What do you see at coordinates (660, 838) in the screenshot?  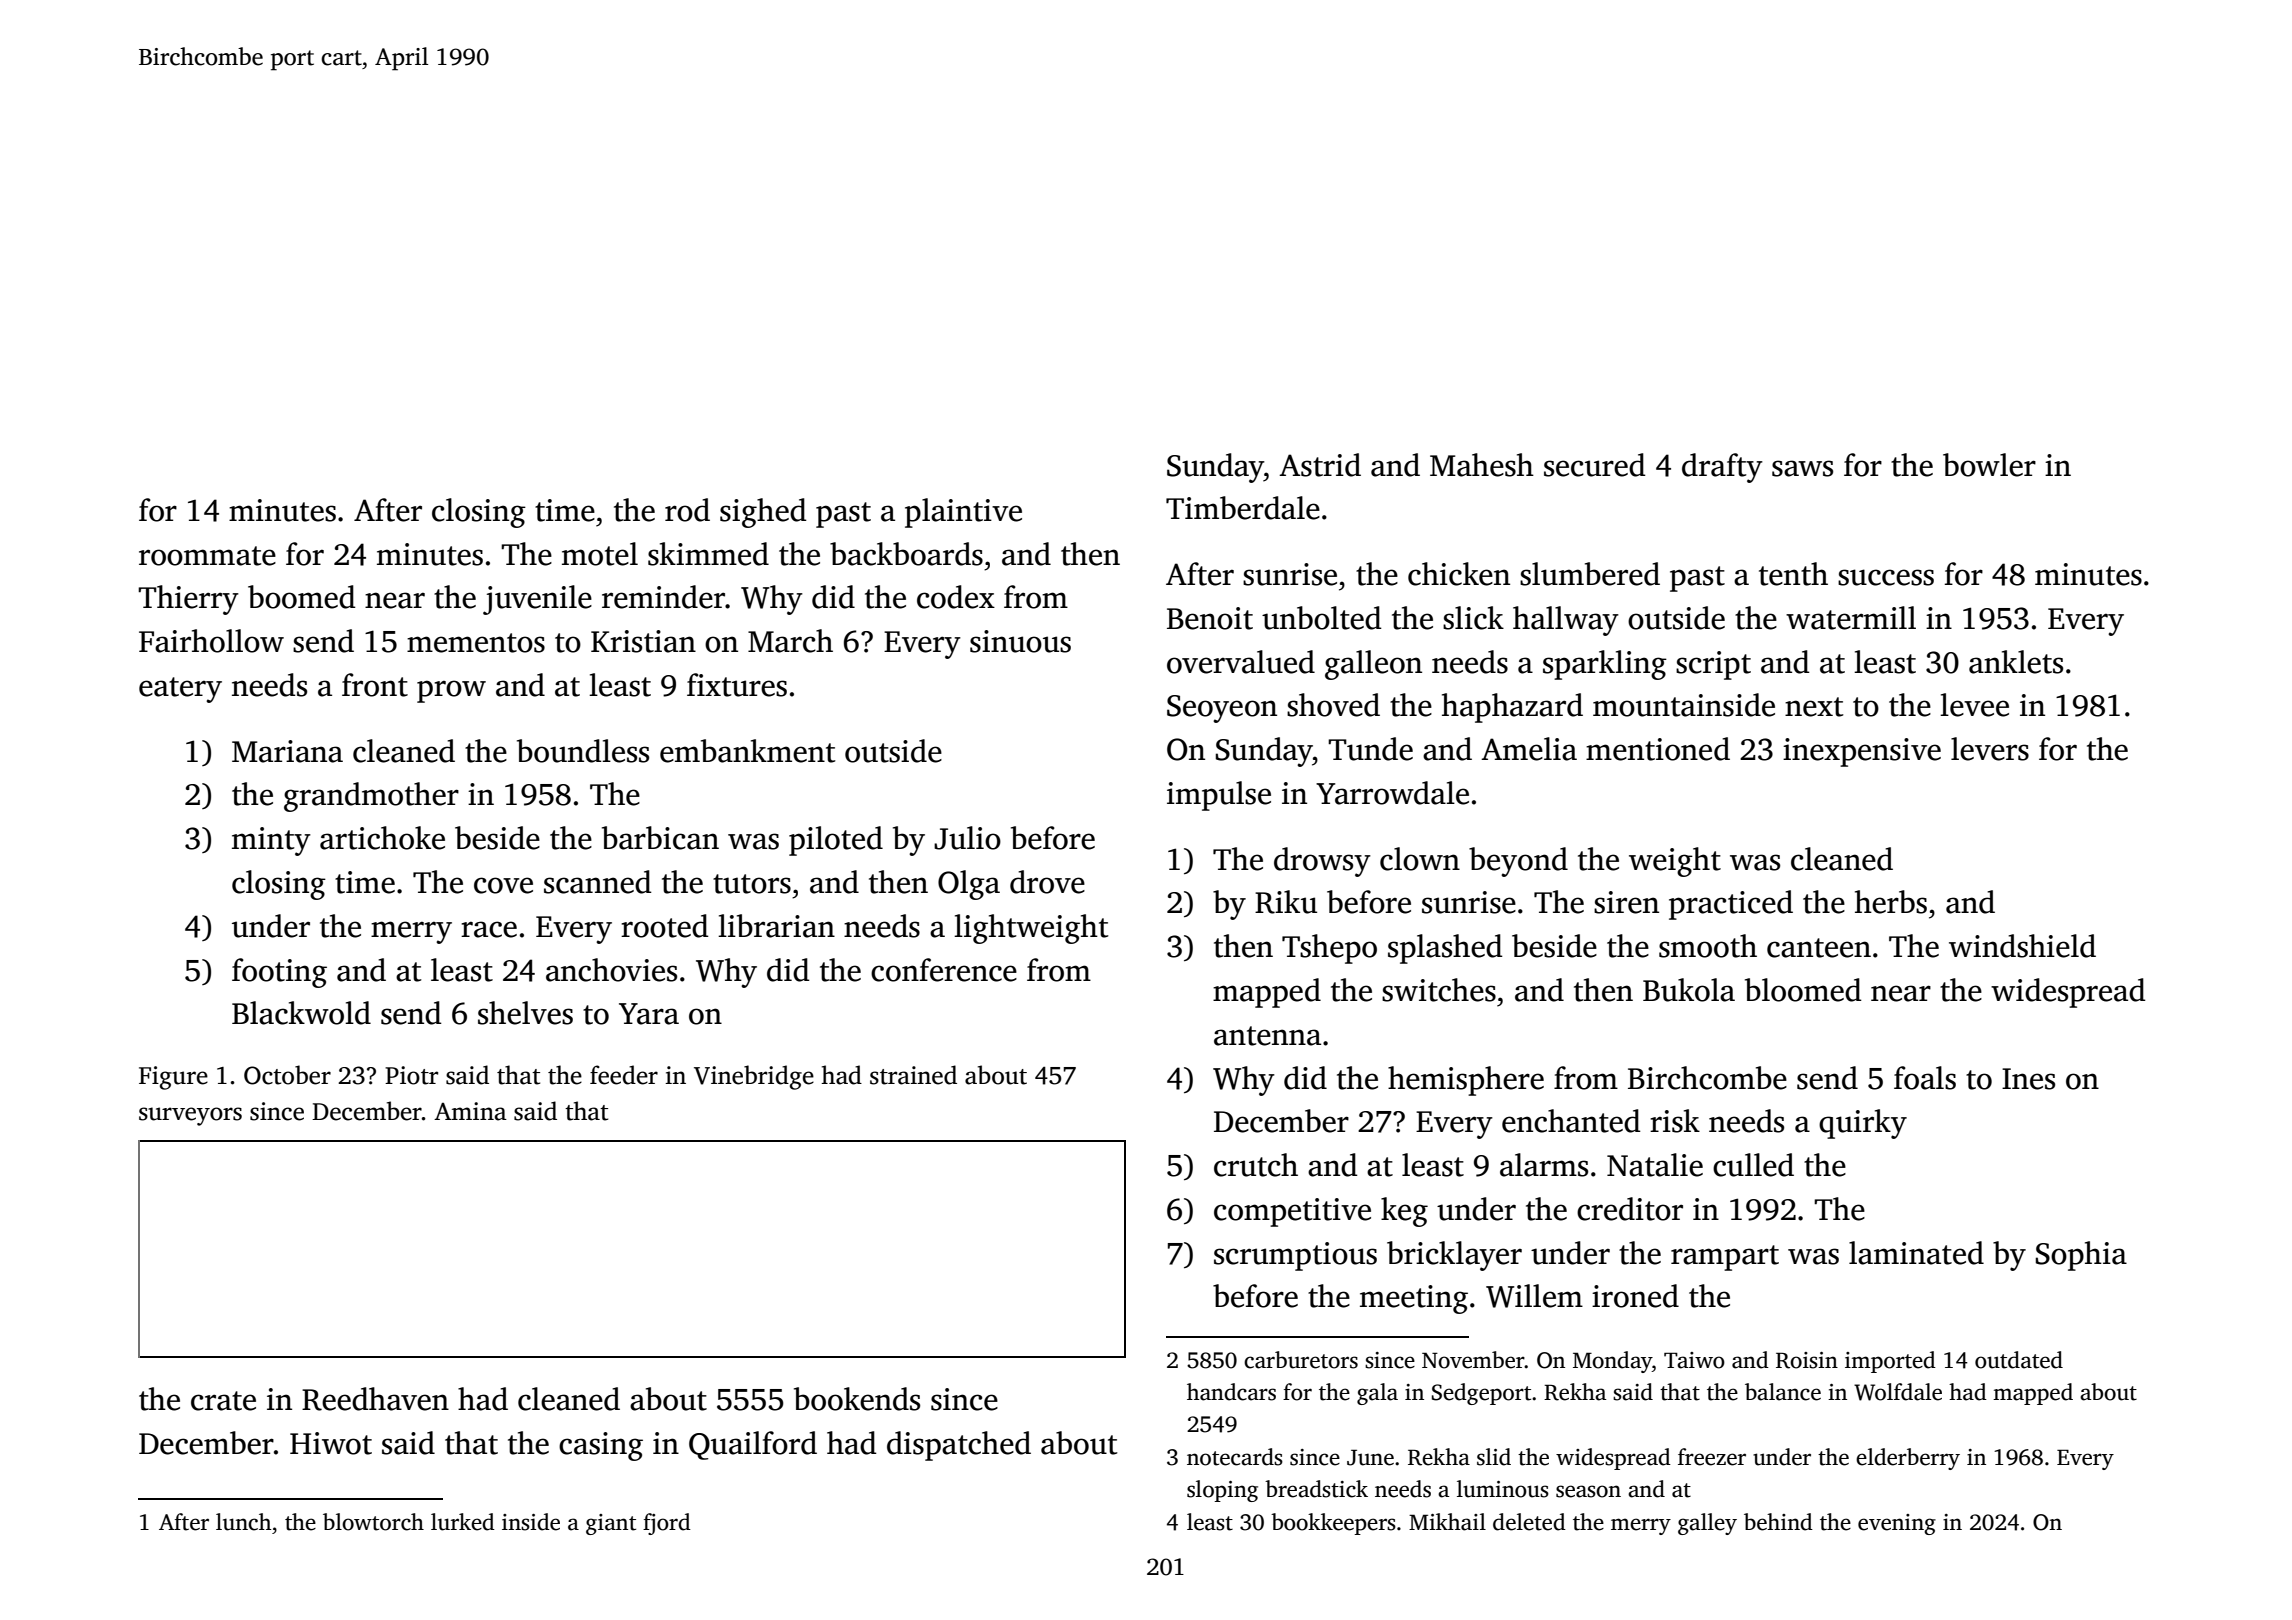 I see `barbican` at bounding box center [660, 838].
